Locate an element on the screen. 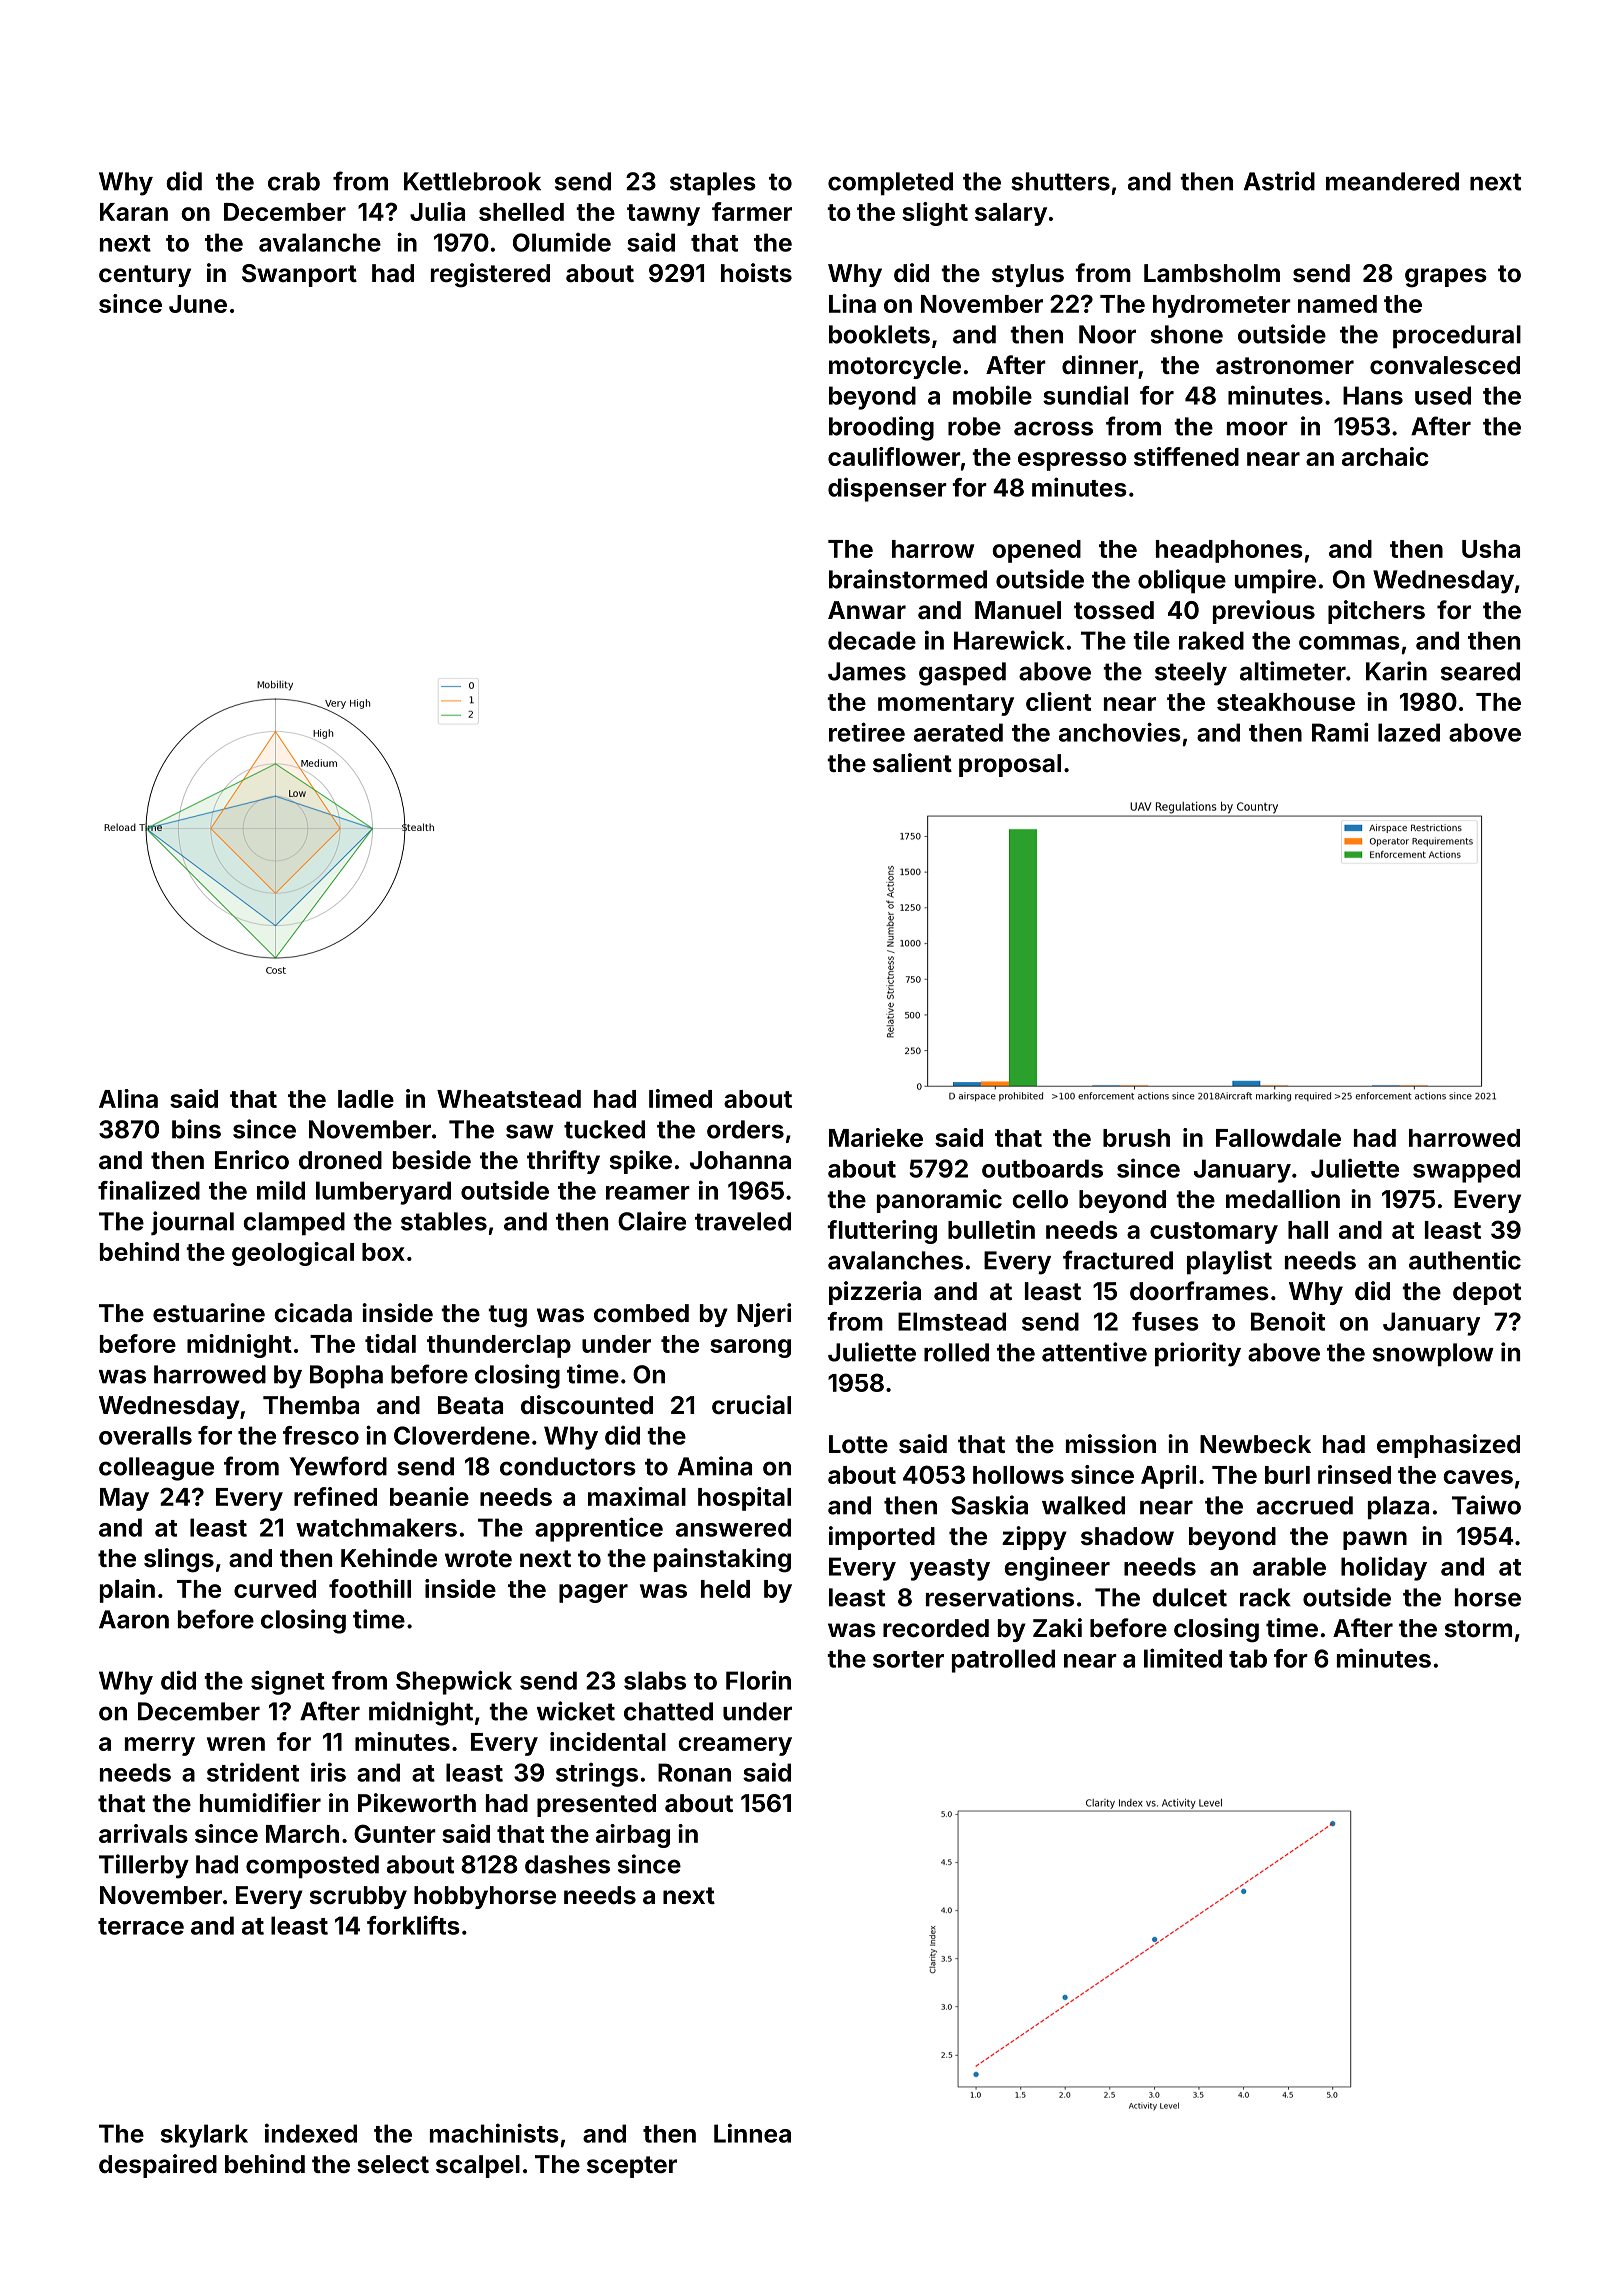  Linnea is located at coordinates (752, 2133).
